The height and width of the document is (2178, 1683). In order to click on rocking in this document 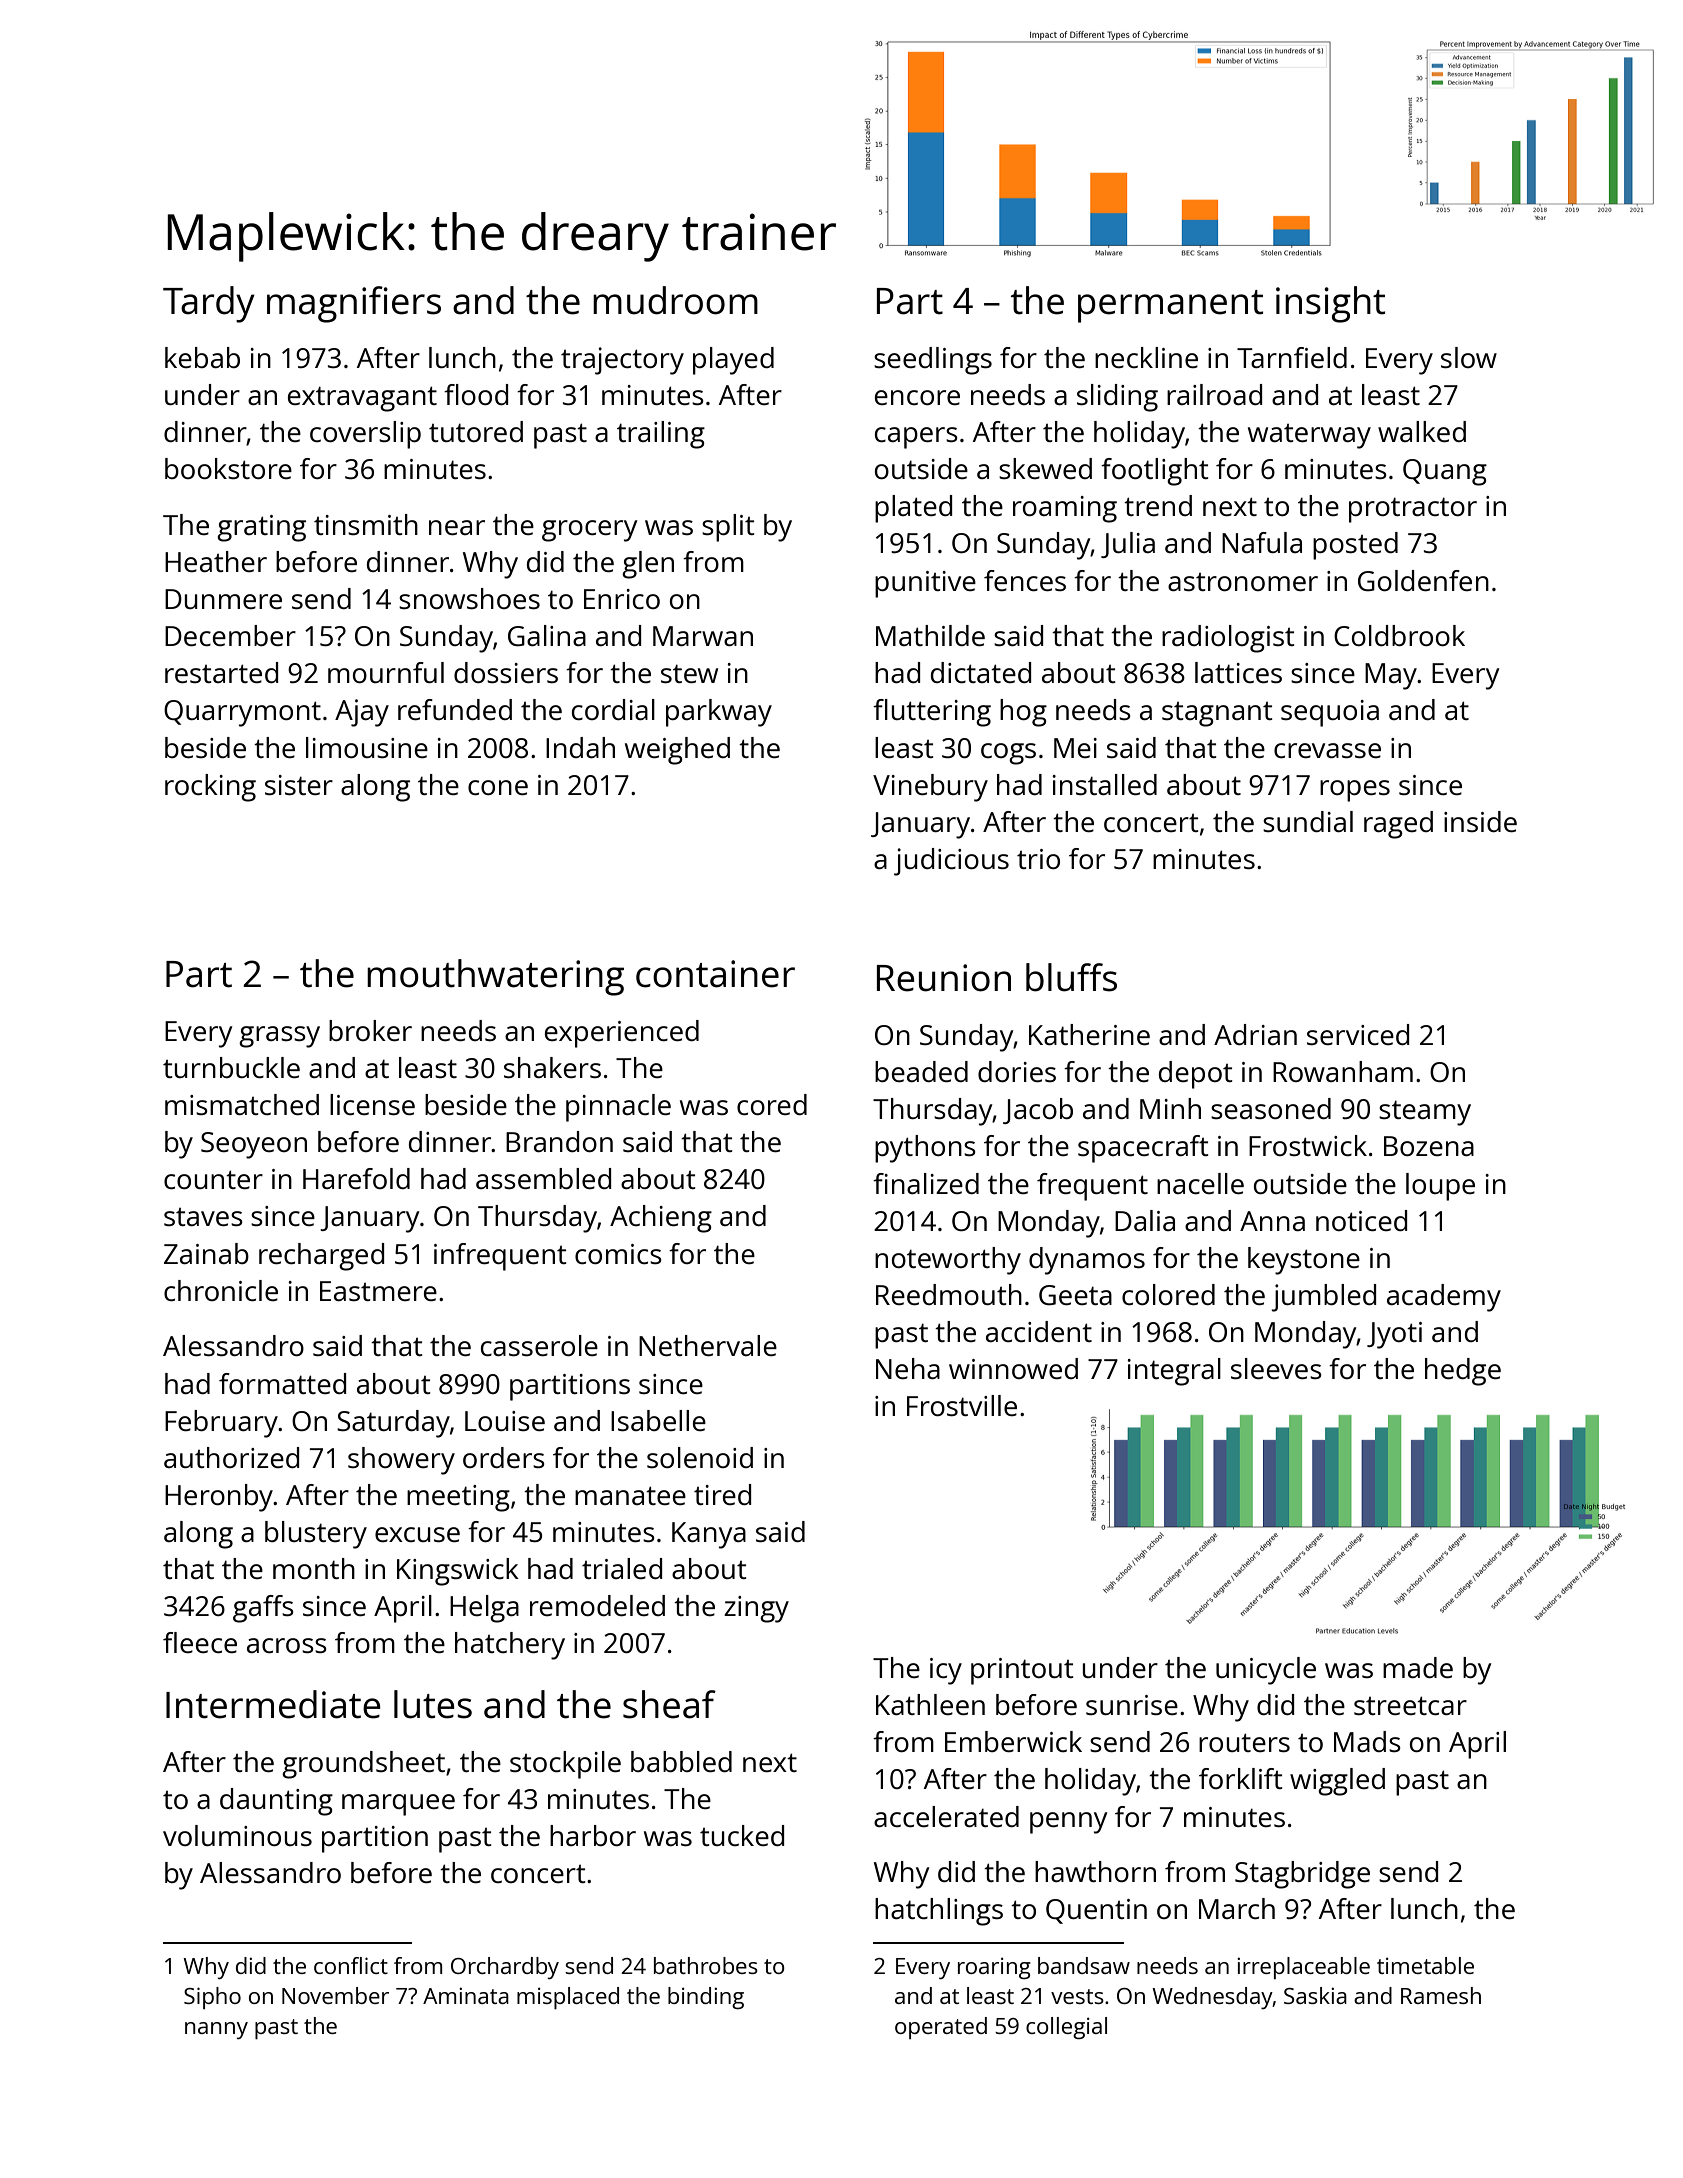, I will do `click(210, 788)`.
